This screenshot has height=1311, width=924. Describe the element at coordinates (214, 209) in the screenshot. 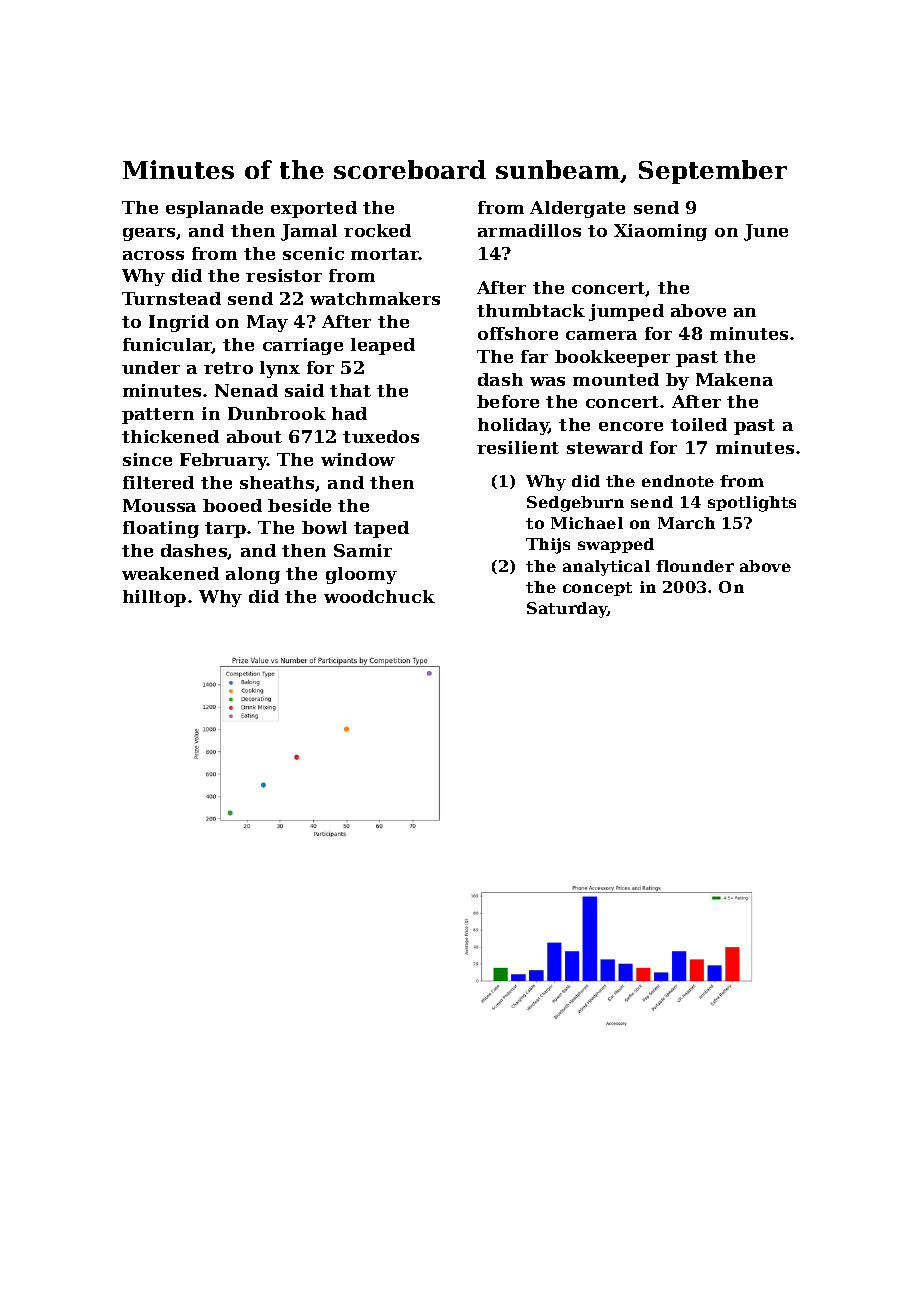

I see `esplanade` at that location.
